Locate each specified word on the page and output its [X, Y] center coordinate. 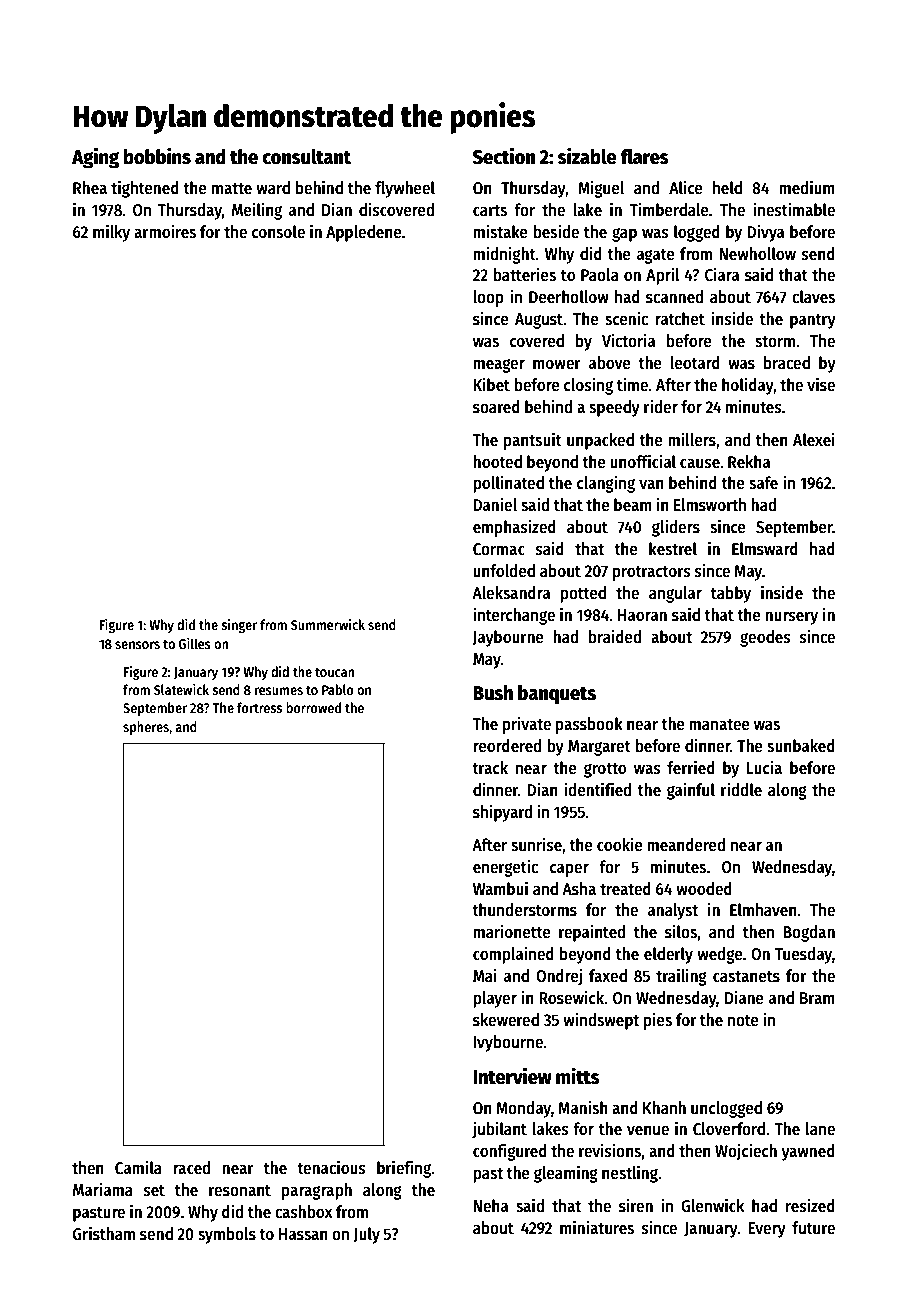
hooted [497, 462]
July [366, 1235]
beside [556, 231]
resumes [279, 691]
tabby [731, 594]
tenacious [331, 1167]
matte [232, 189]
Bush [493, 693]
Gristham [104, 1233]
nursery [791, 618]
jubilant [499, 1130]
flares [644, 157]
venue [648, 1130]
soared [496, 407]
